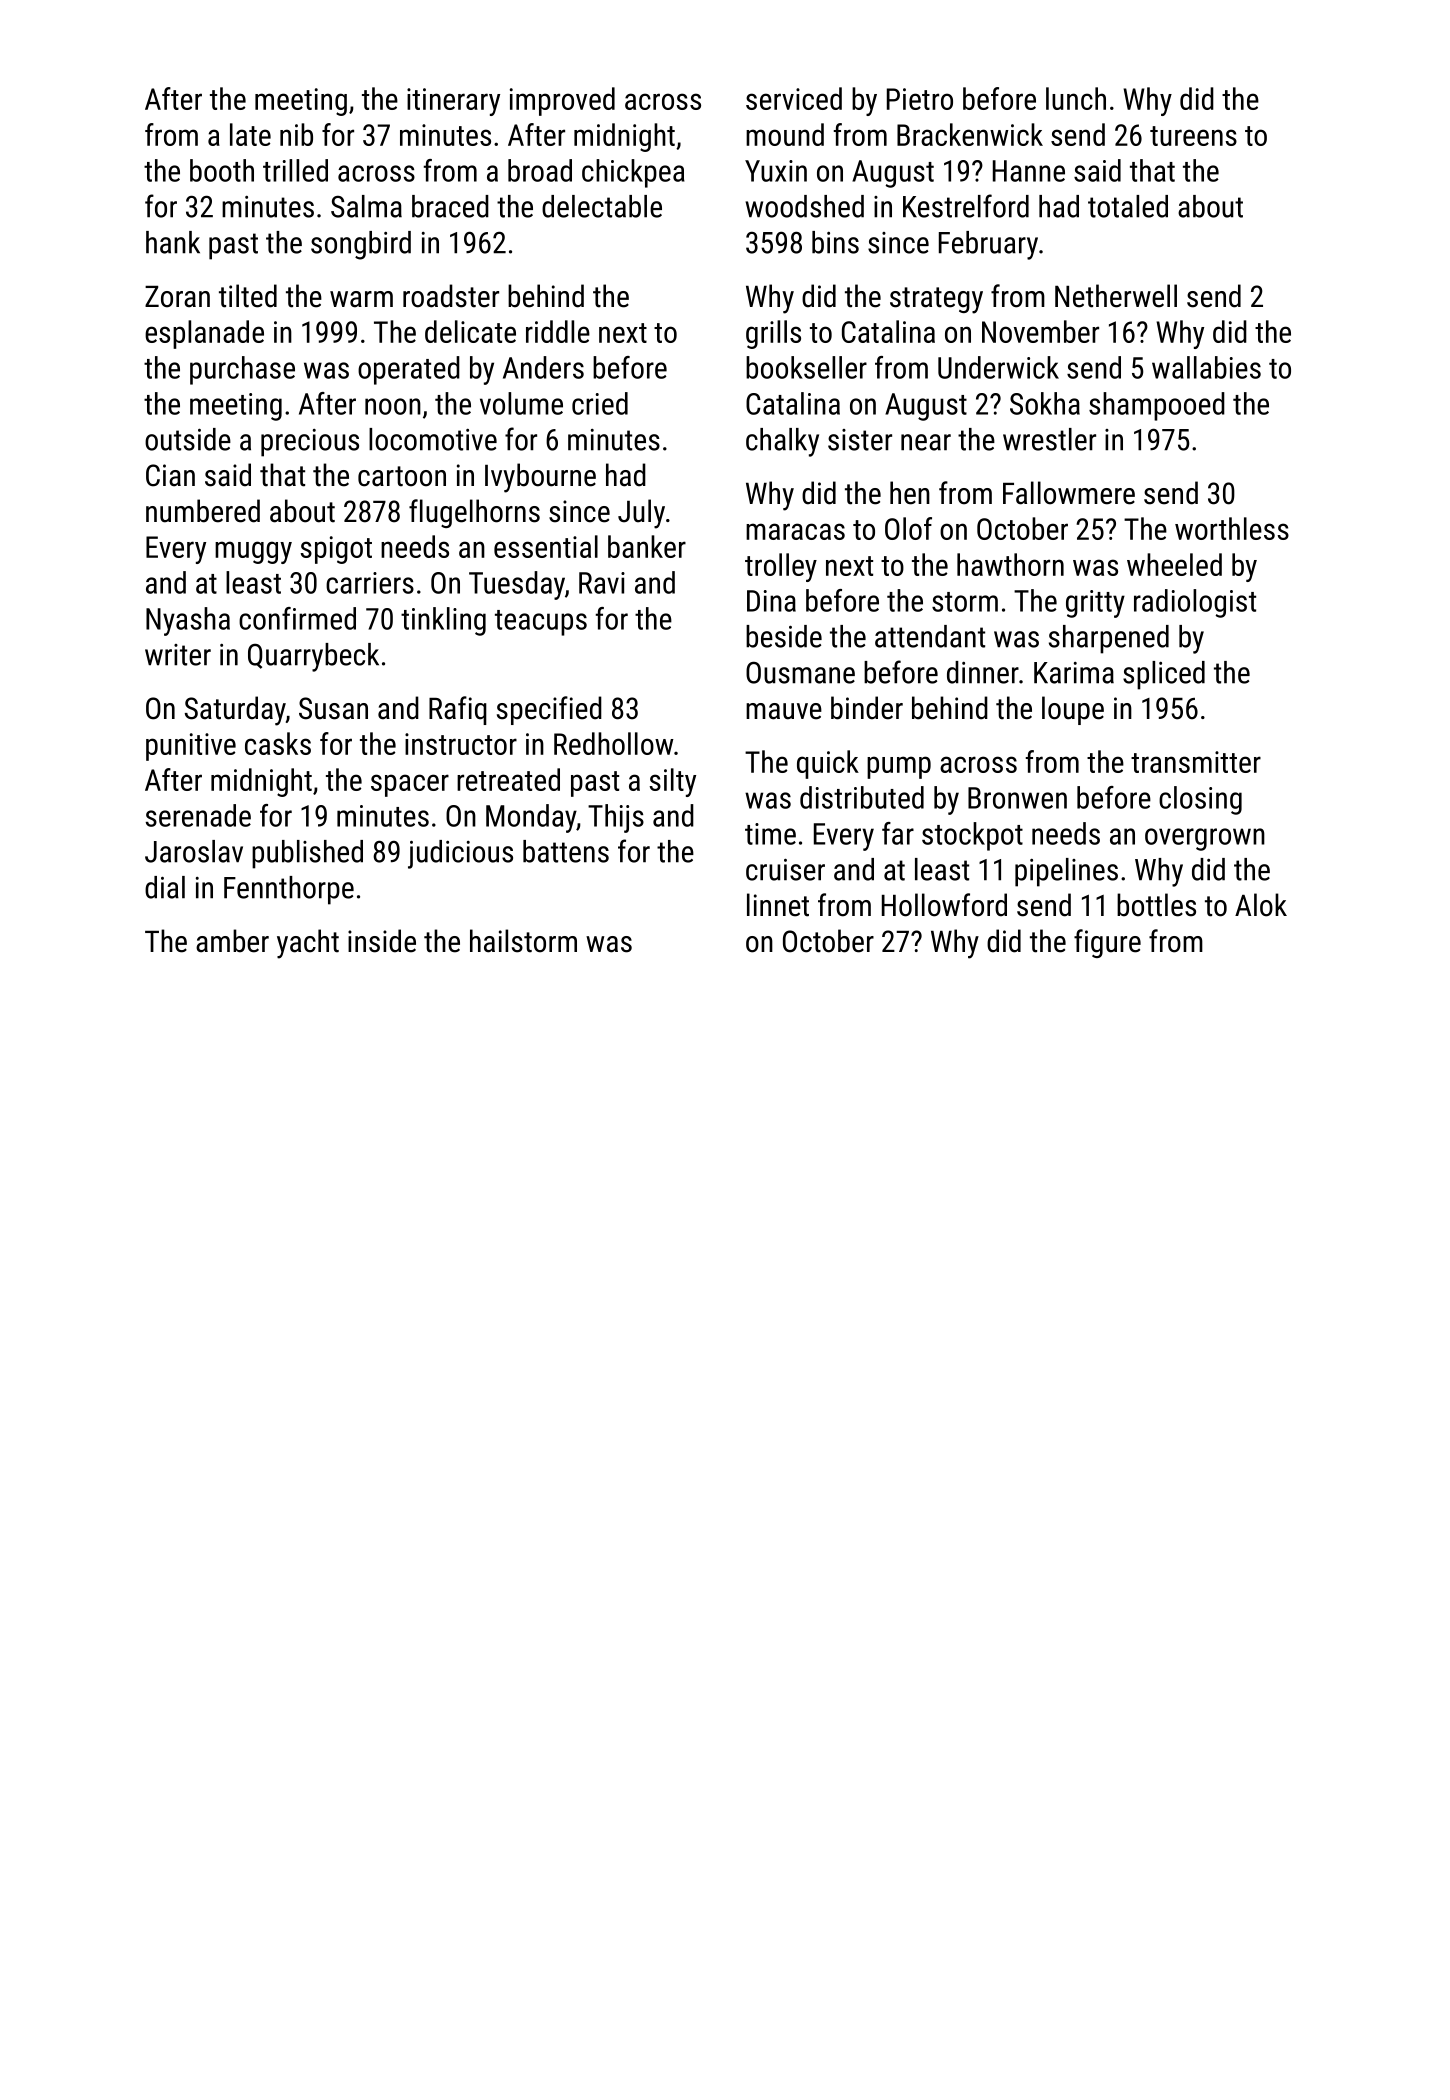 The height and width of the screenshot is (2100, 1450). Describe the element at coordinates (600, 403) in the screenshot. I see `cried` at that location.
